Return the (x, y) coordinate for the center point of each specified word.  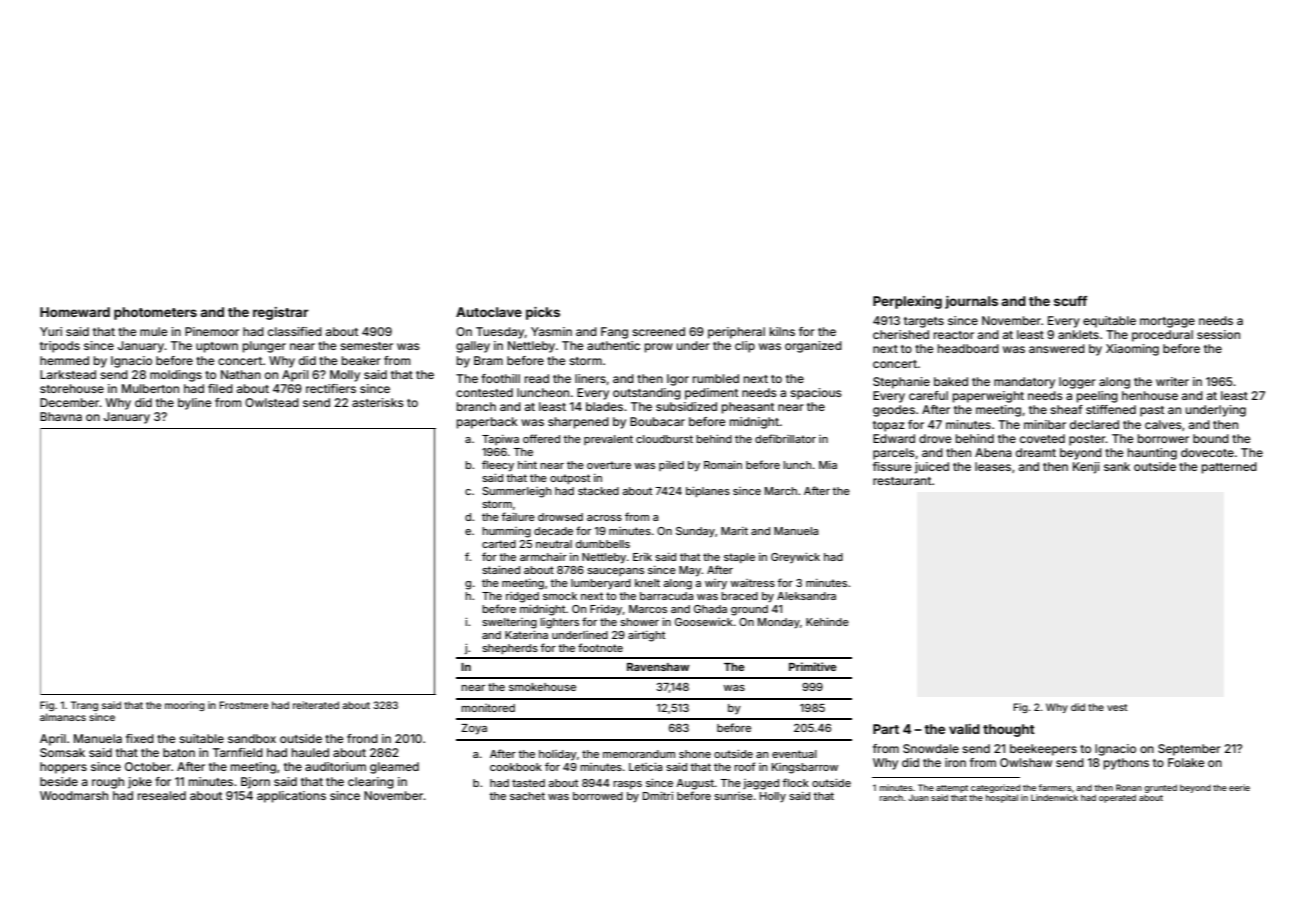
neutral (554, 544)
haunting (1152, 454)
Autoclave (489, 312)
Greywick (795, 558)
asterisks (378, 402)
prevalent (608, 440)
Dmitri (658, 795)
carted (499, 544)
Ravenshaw (658, 667)
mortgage (1167, 322)
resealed (162, 795)
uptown (217, 347)
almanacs (63, 717)
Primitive (813, 666)
